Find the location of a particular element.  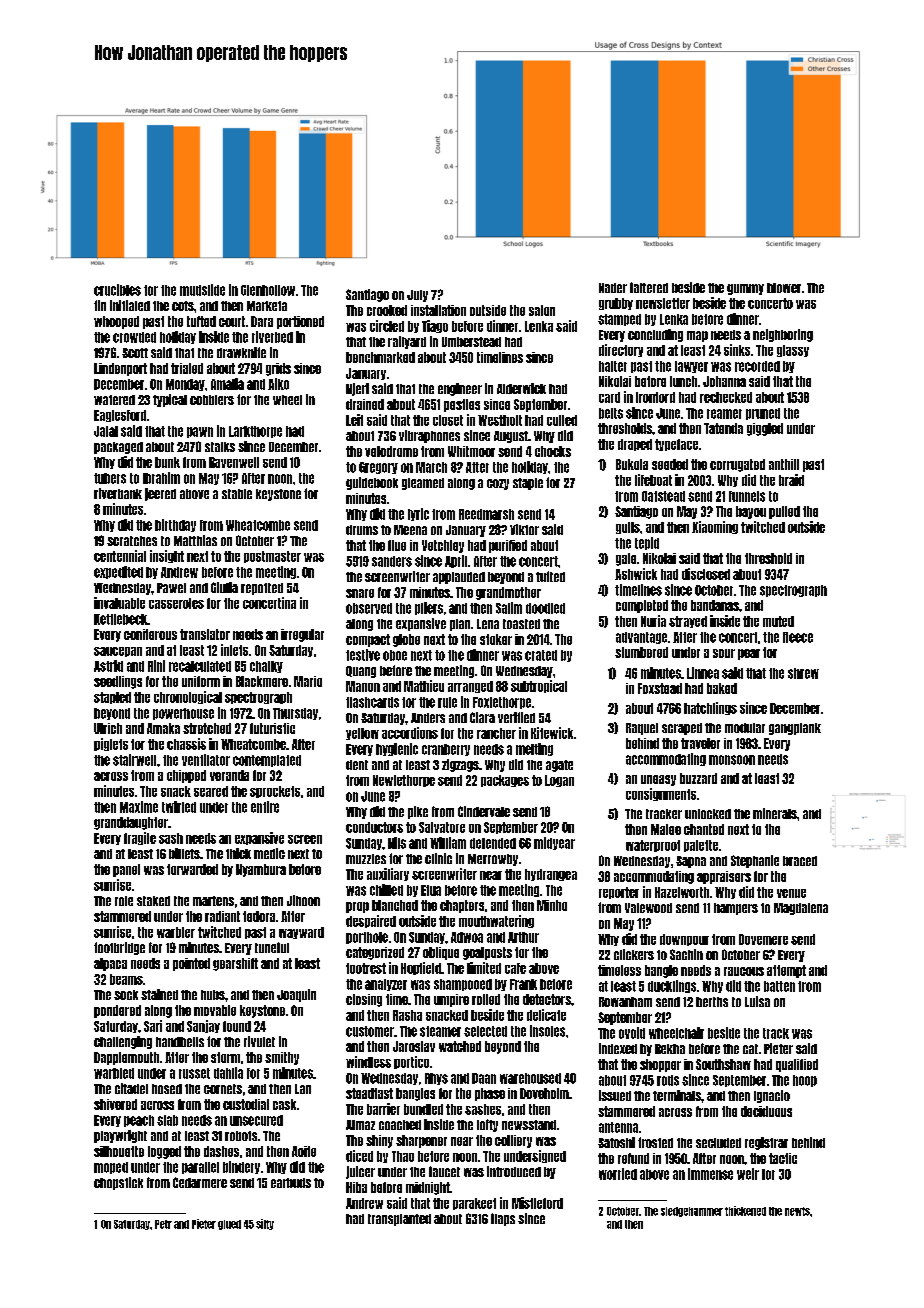

gulls is located at coordinates (628, 528).
